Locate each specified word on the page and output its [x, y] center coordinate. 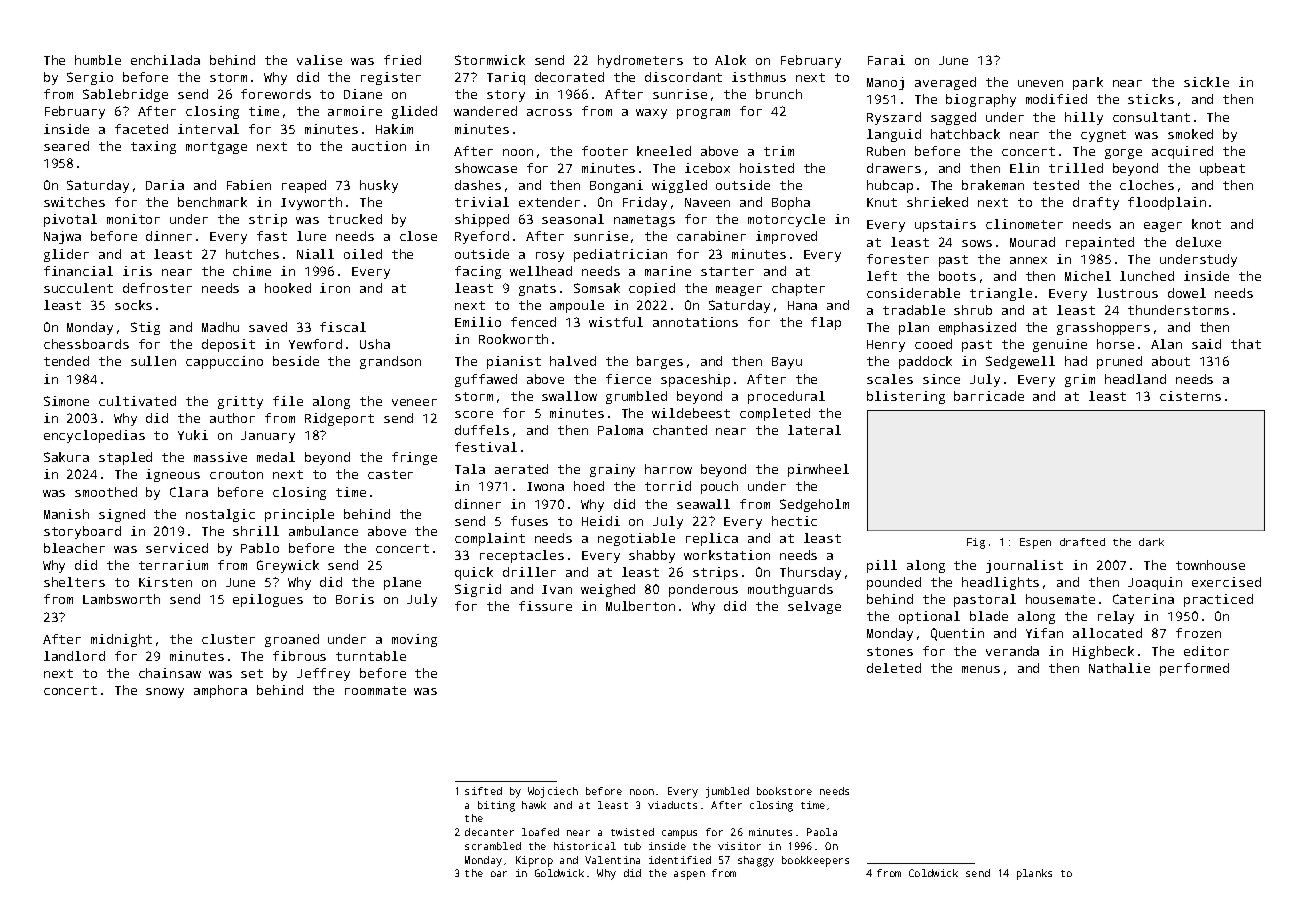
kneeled [664, 151]
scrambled [493, 846]
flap [826, 323]
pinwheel [818, 470]
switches [74, 202]
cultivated [137, 401]
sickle [1206, 82]
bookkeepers [815, 861]
